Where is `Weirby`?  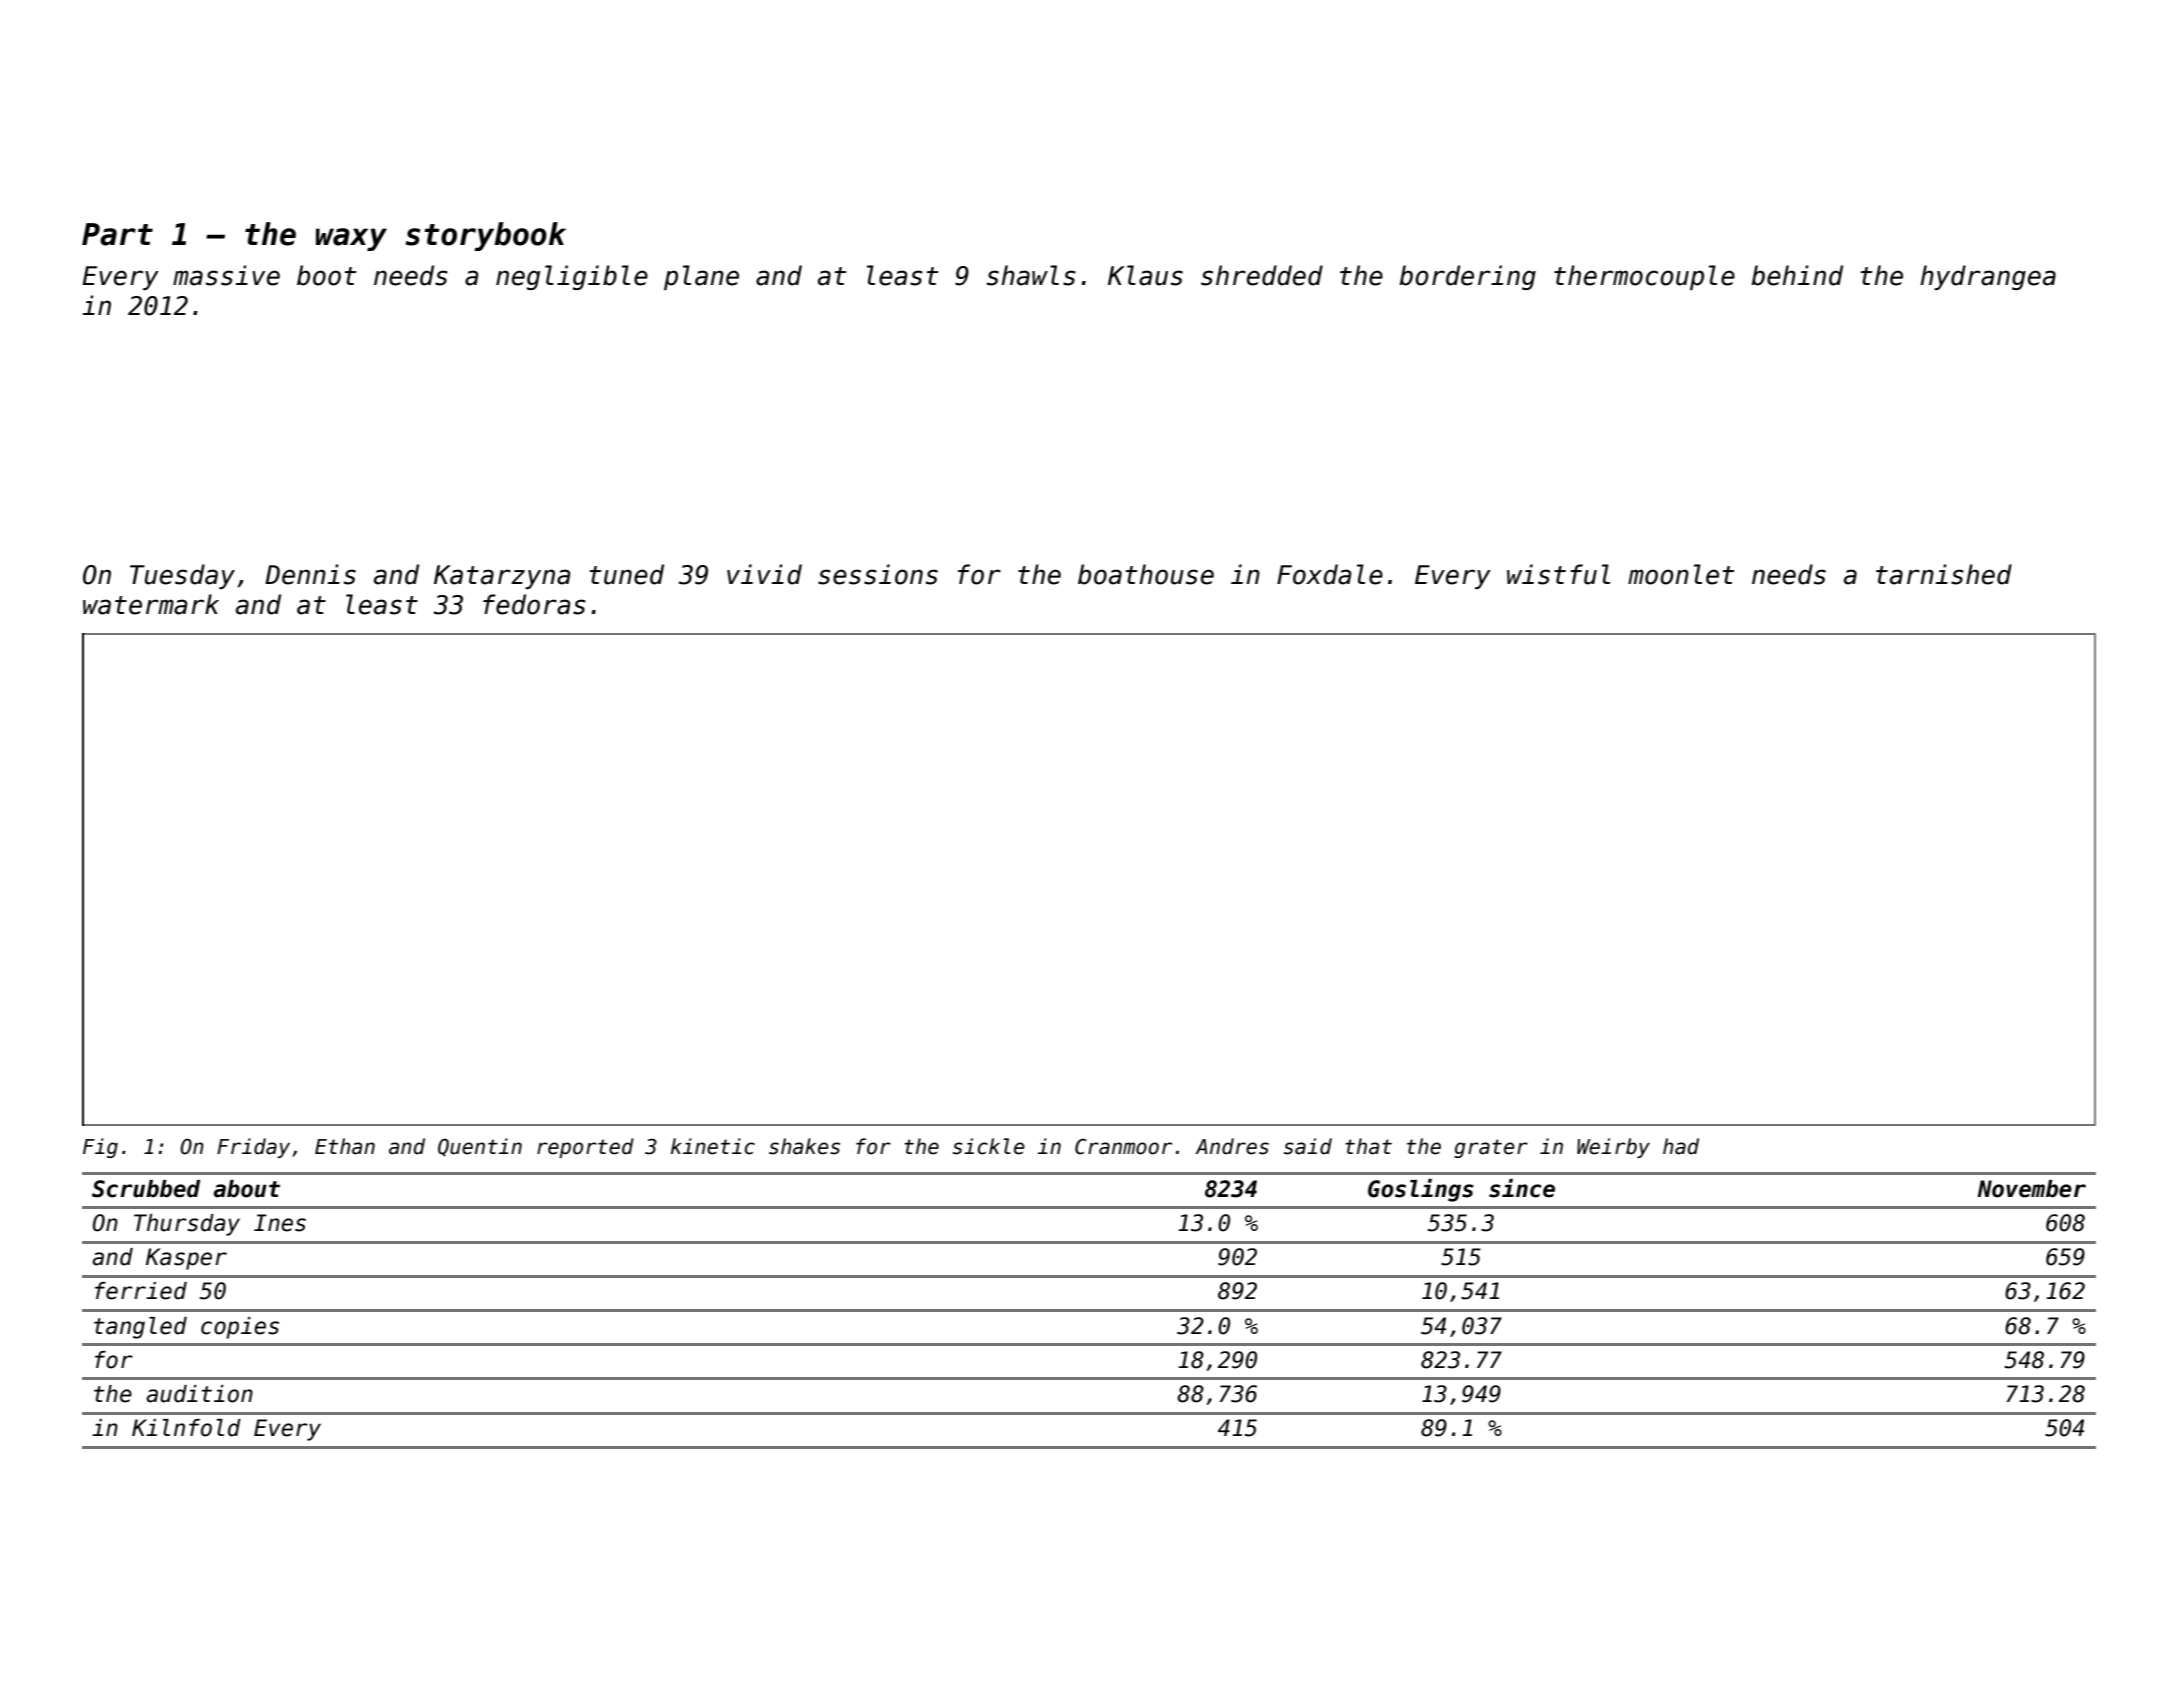 Weirby is located at coordinates (1613, 1148).
